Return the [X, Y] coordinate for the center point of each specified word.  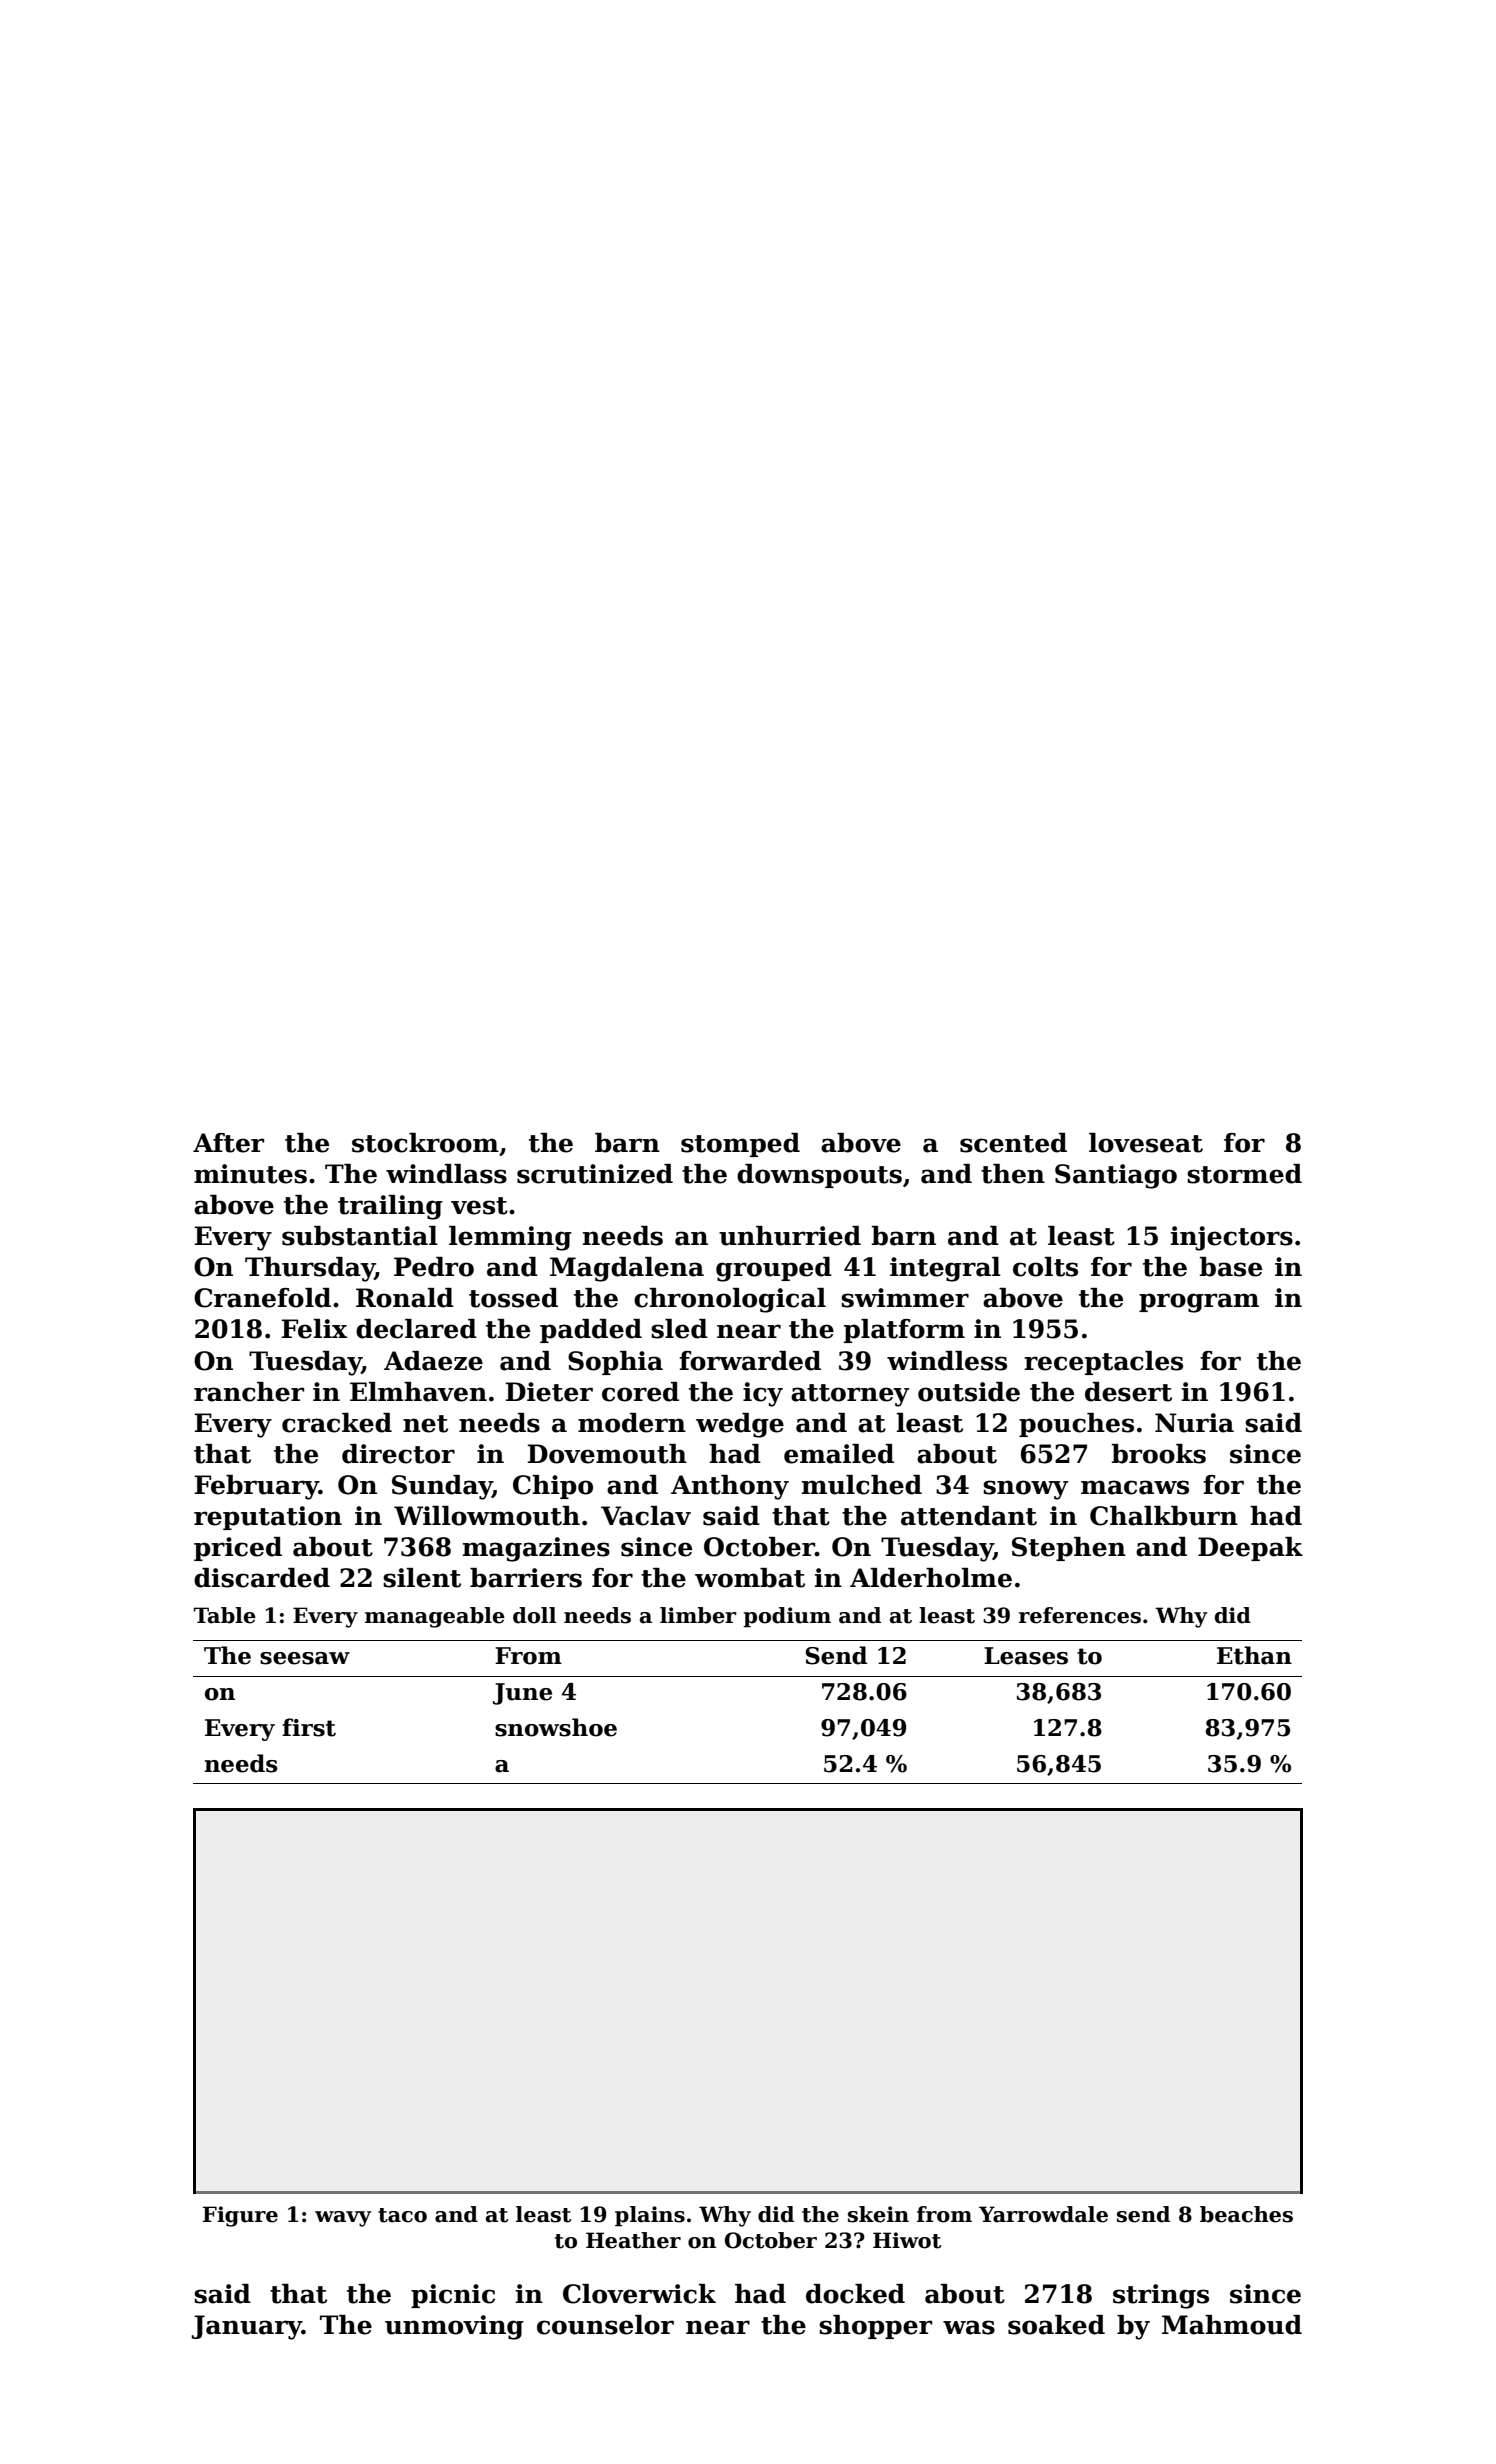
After [228, 1143]
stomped [740, 1145]
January [246, 2327]
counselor [605, 2325]
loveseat [1146, 1143]
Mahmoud [1232, 2325]
